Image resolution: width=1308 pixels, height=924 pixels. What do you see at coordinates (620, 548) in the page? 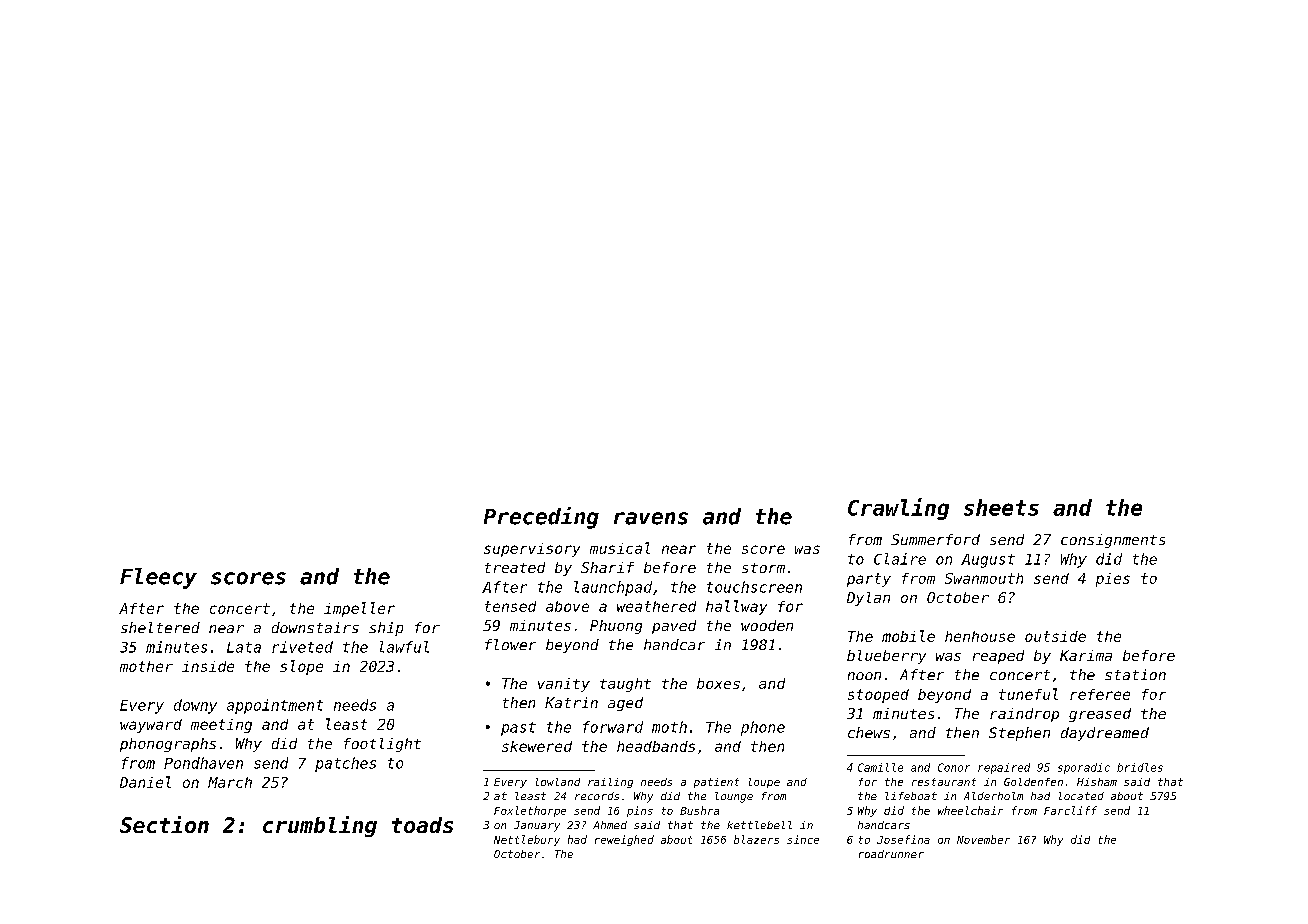
I see `musical` at bounding box center [620, 548].
